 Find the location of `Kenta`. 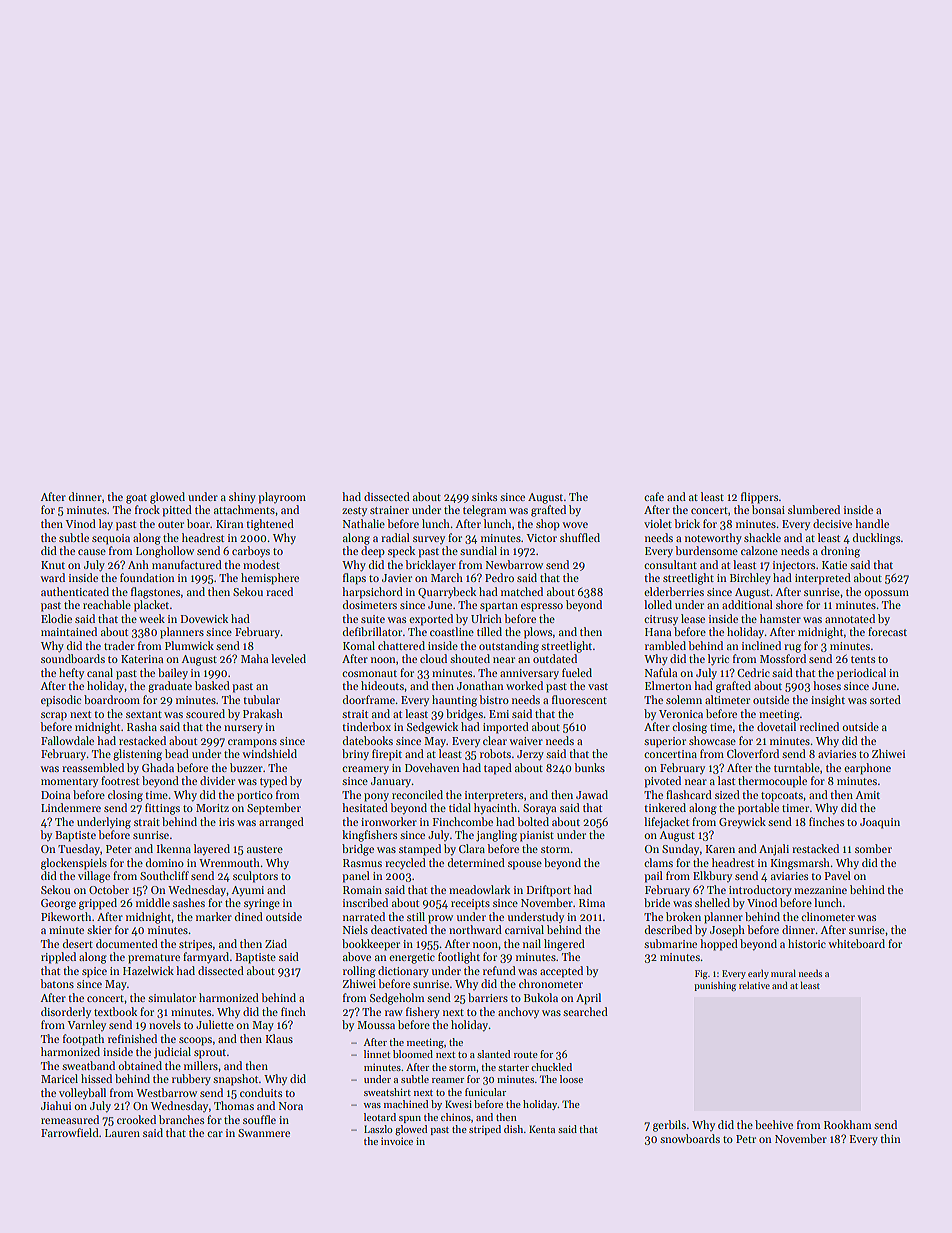

Kenta is located at coordinates (542, 1129).
